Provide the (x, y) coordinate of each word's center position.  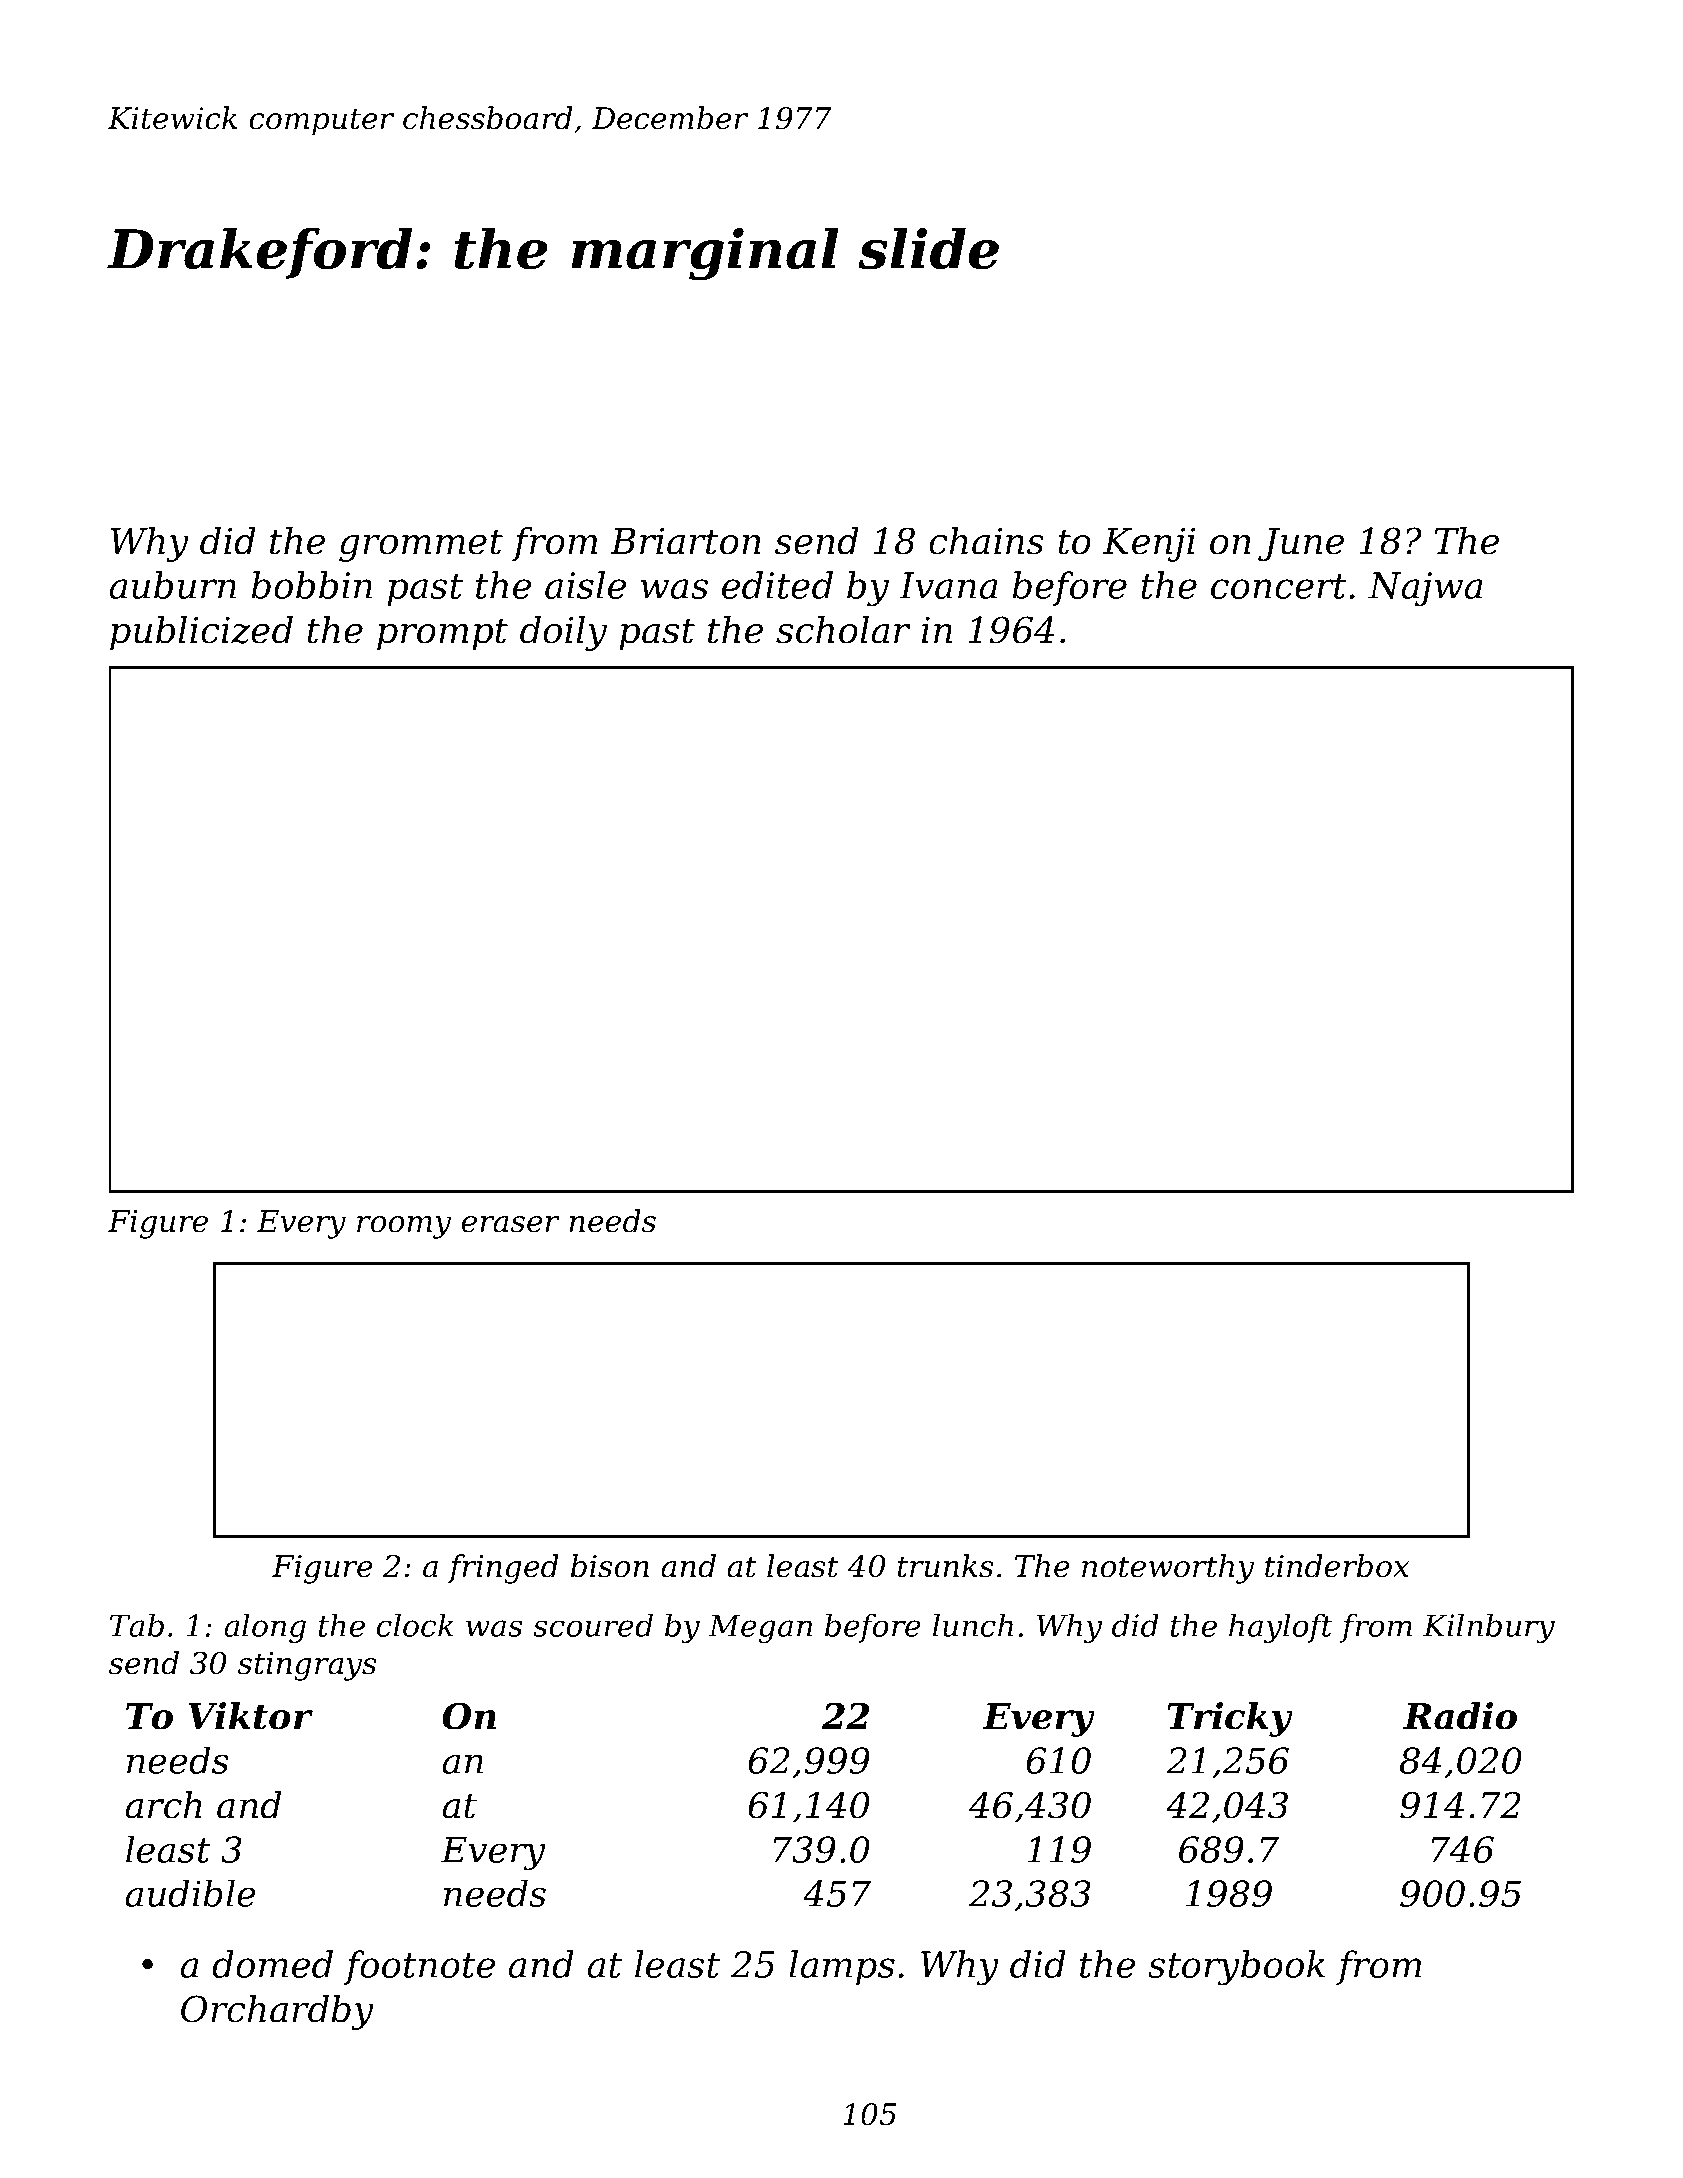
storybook (1236, 1968)
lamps (842, 1967)
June (1301, 545)
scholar (843, 630)
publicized (201, 633)
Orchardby (277, 2012)
